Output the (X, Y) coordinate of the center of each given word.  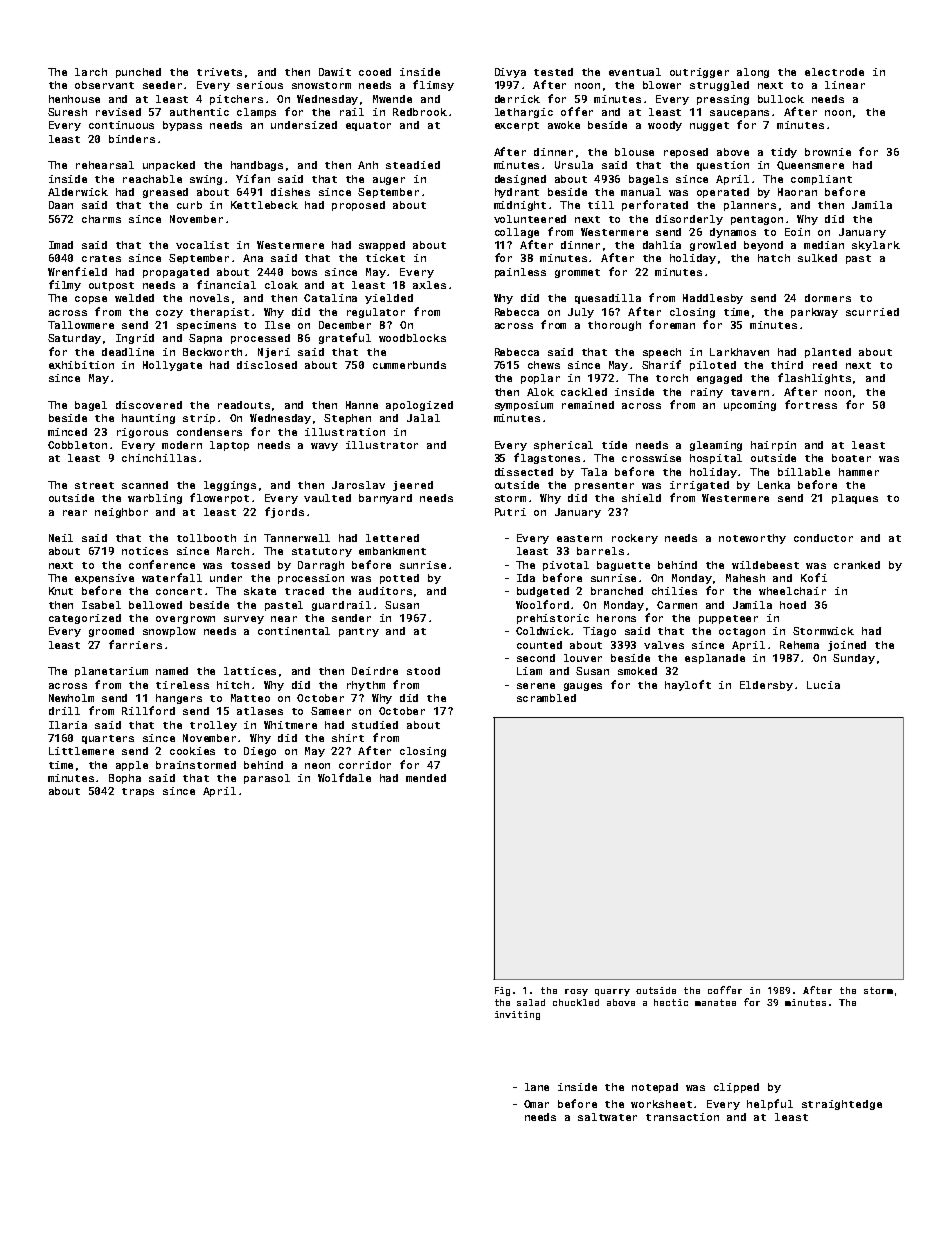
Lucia (823, 685)
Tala (594, 472)
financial (226, 284)
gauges (583, 687)
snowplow (169, 632)
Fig (502, 991)
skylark (876, 246)
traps (138, 792)
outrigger (699, 73)
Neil (61, 538)
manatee (715, 1002)
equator (368, 126)
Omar (536, 1104)
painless (520, 273)
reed (825, 365)
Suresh (67, 112)
